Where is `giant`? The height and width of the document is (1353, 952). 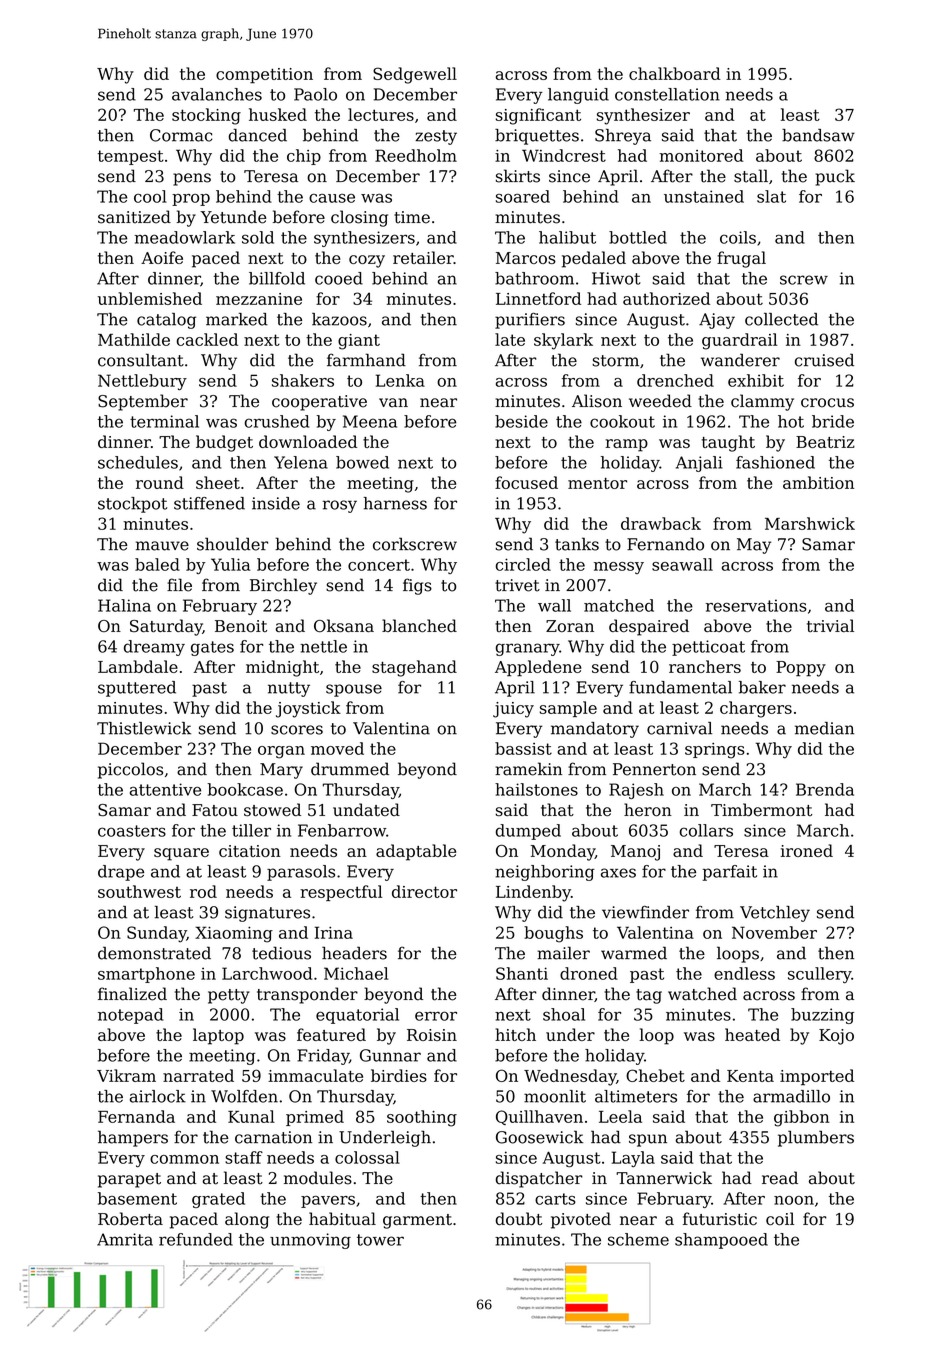
giant is located at coordinates (359, 342).
